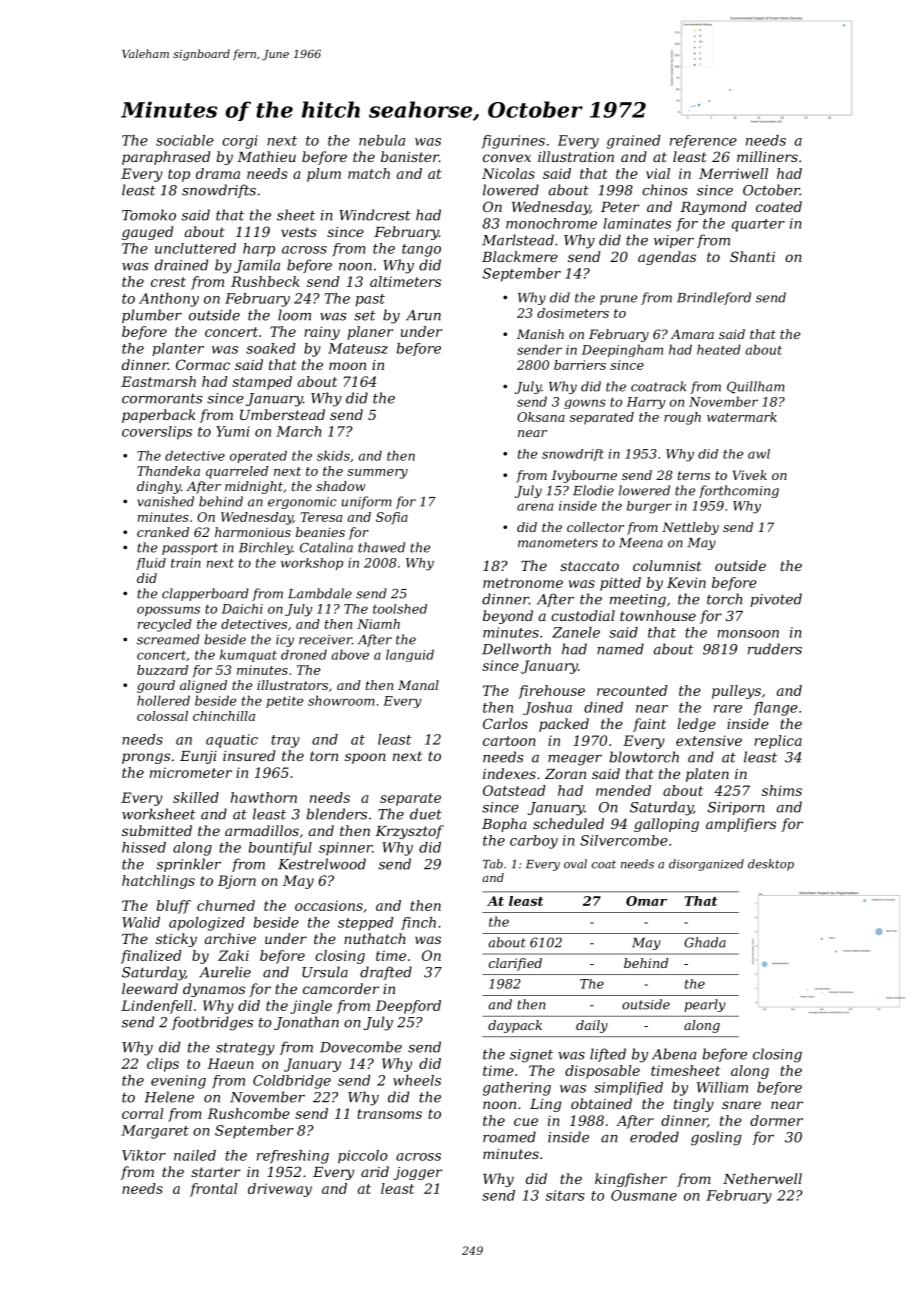 Image resolution: width=924 pixels, height=1308 pixels. Describe the element at coordinates (266, 156) in the document. I see `Mathieu` at that location.
